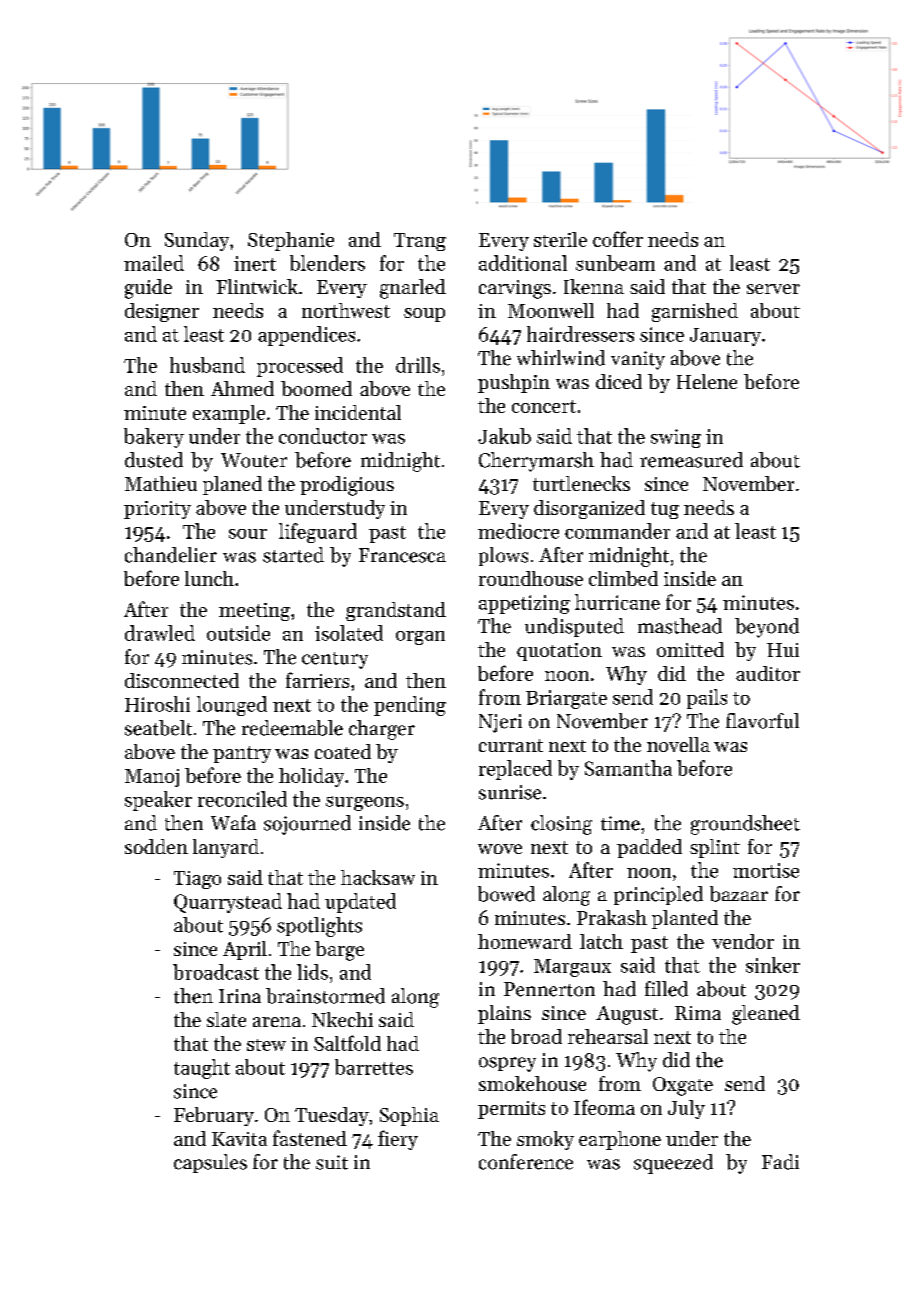  What do you see at coordinates (695, 312) in the page?
I see `garnished` at bounding box center [695, 312].
